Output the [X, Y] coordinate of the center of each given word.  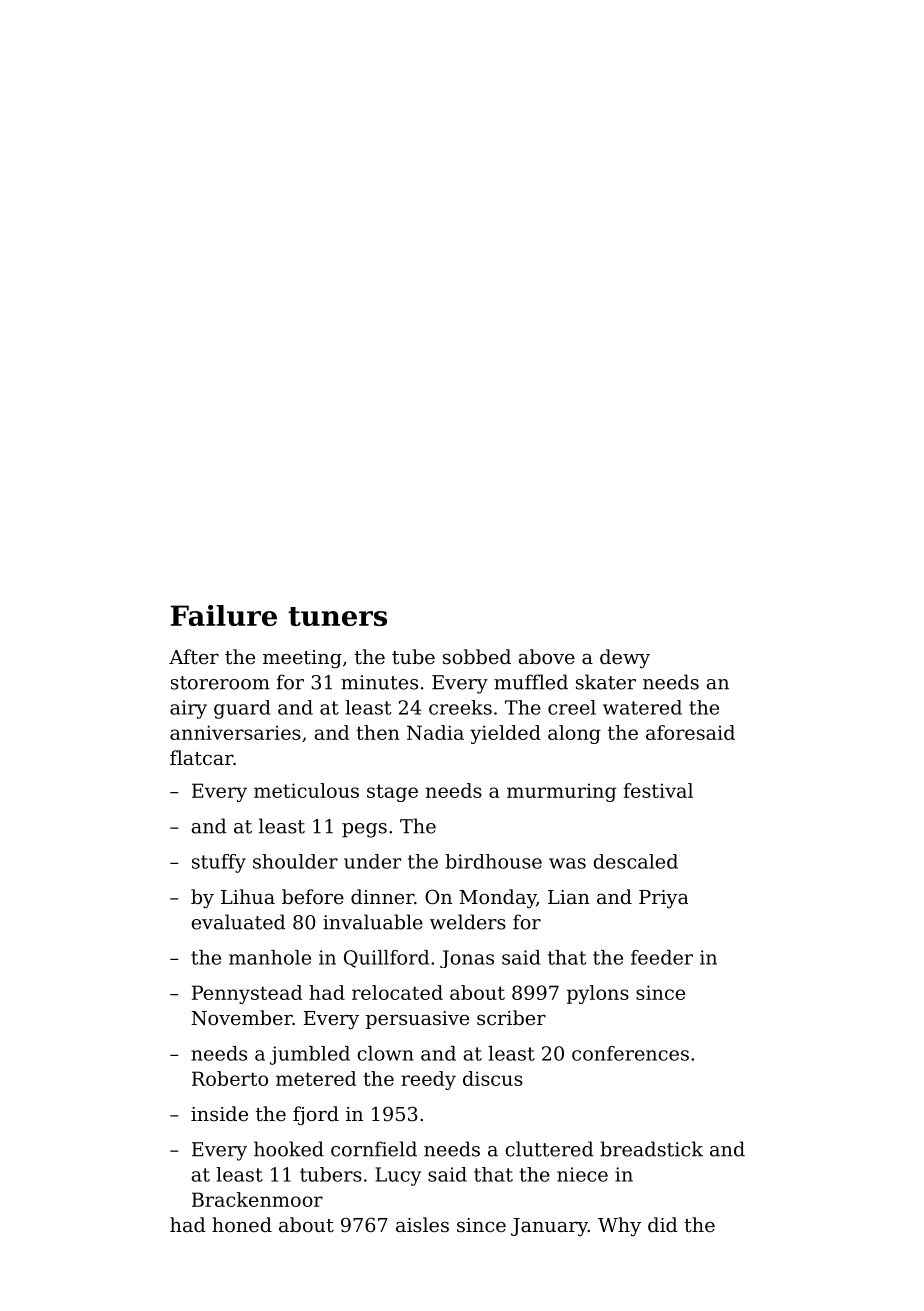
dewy [625, 659]
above [547, 656]
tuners [337, 616]
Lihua [248, 896]
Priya [663, 899]
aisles [422, 1224]
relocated [397, 992]
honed [242, 1224]
